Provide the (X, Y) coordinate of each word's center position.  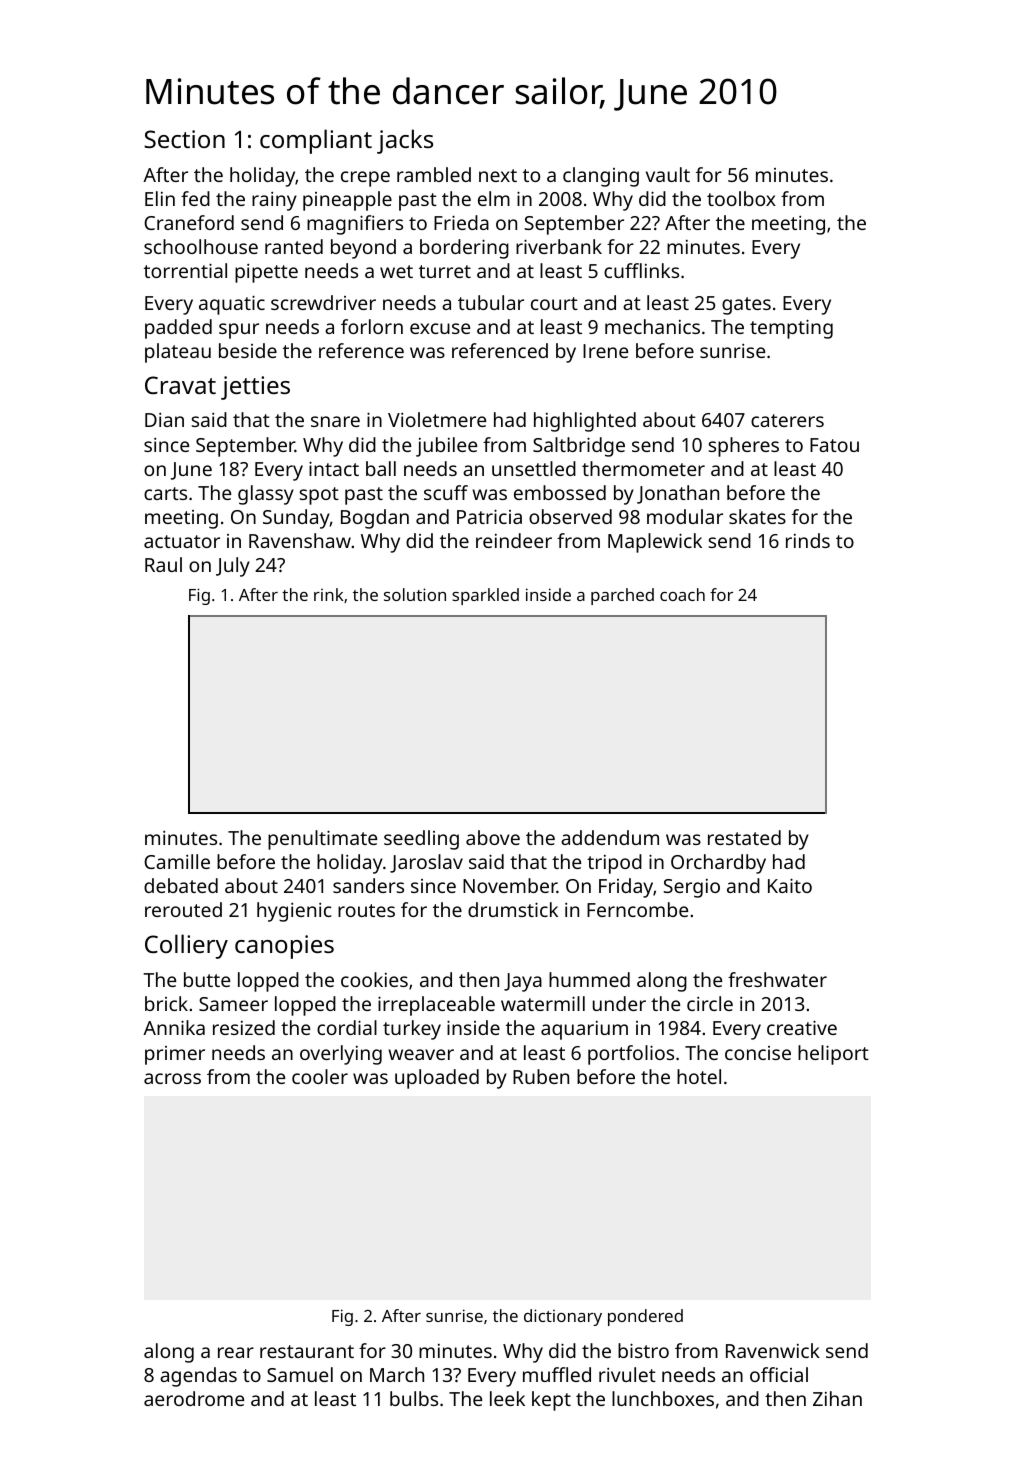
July (233, 567)
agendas (198, 1377)
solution (415, 594)
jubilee (446, 447)
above (493, 837)
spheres (744, 447)
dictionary (563, 1317)
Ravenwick (773, 1350)
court (554, 303)
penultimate (322, 840)
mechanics (652, 326)
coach (682, 594)
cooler (320, 1076)
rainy (274, 201)
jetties (255, 388)
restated (744, 837)
